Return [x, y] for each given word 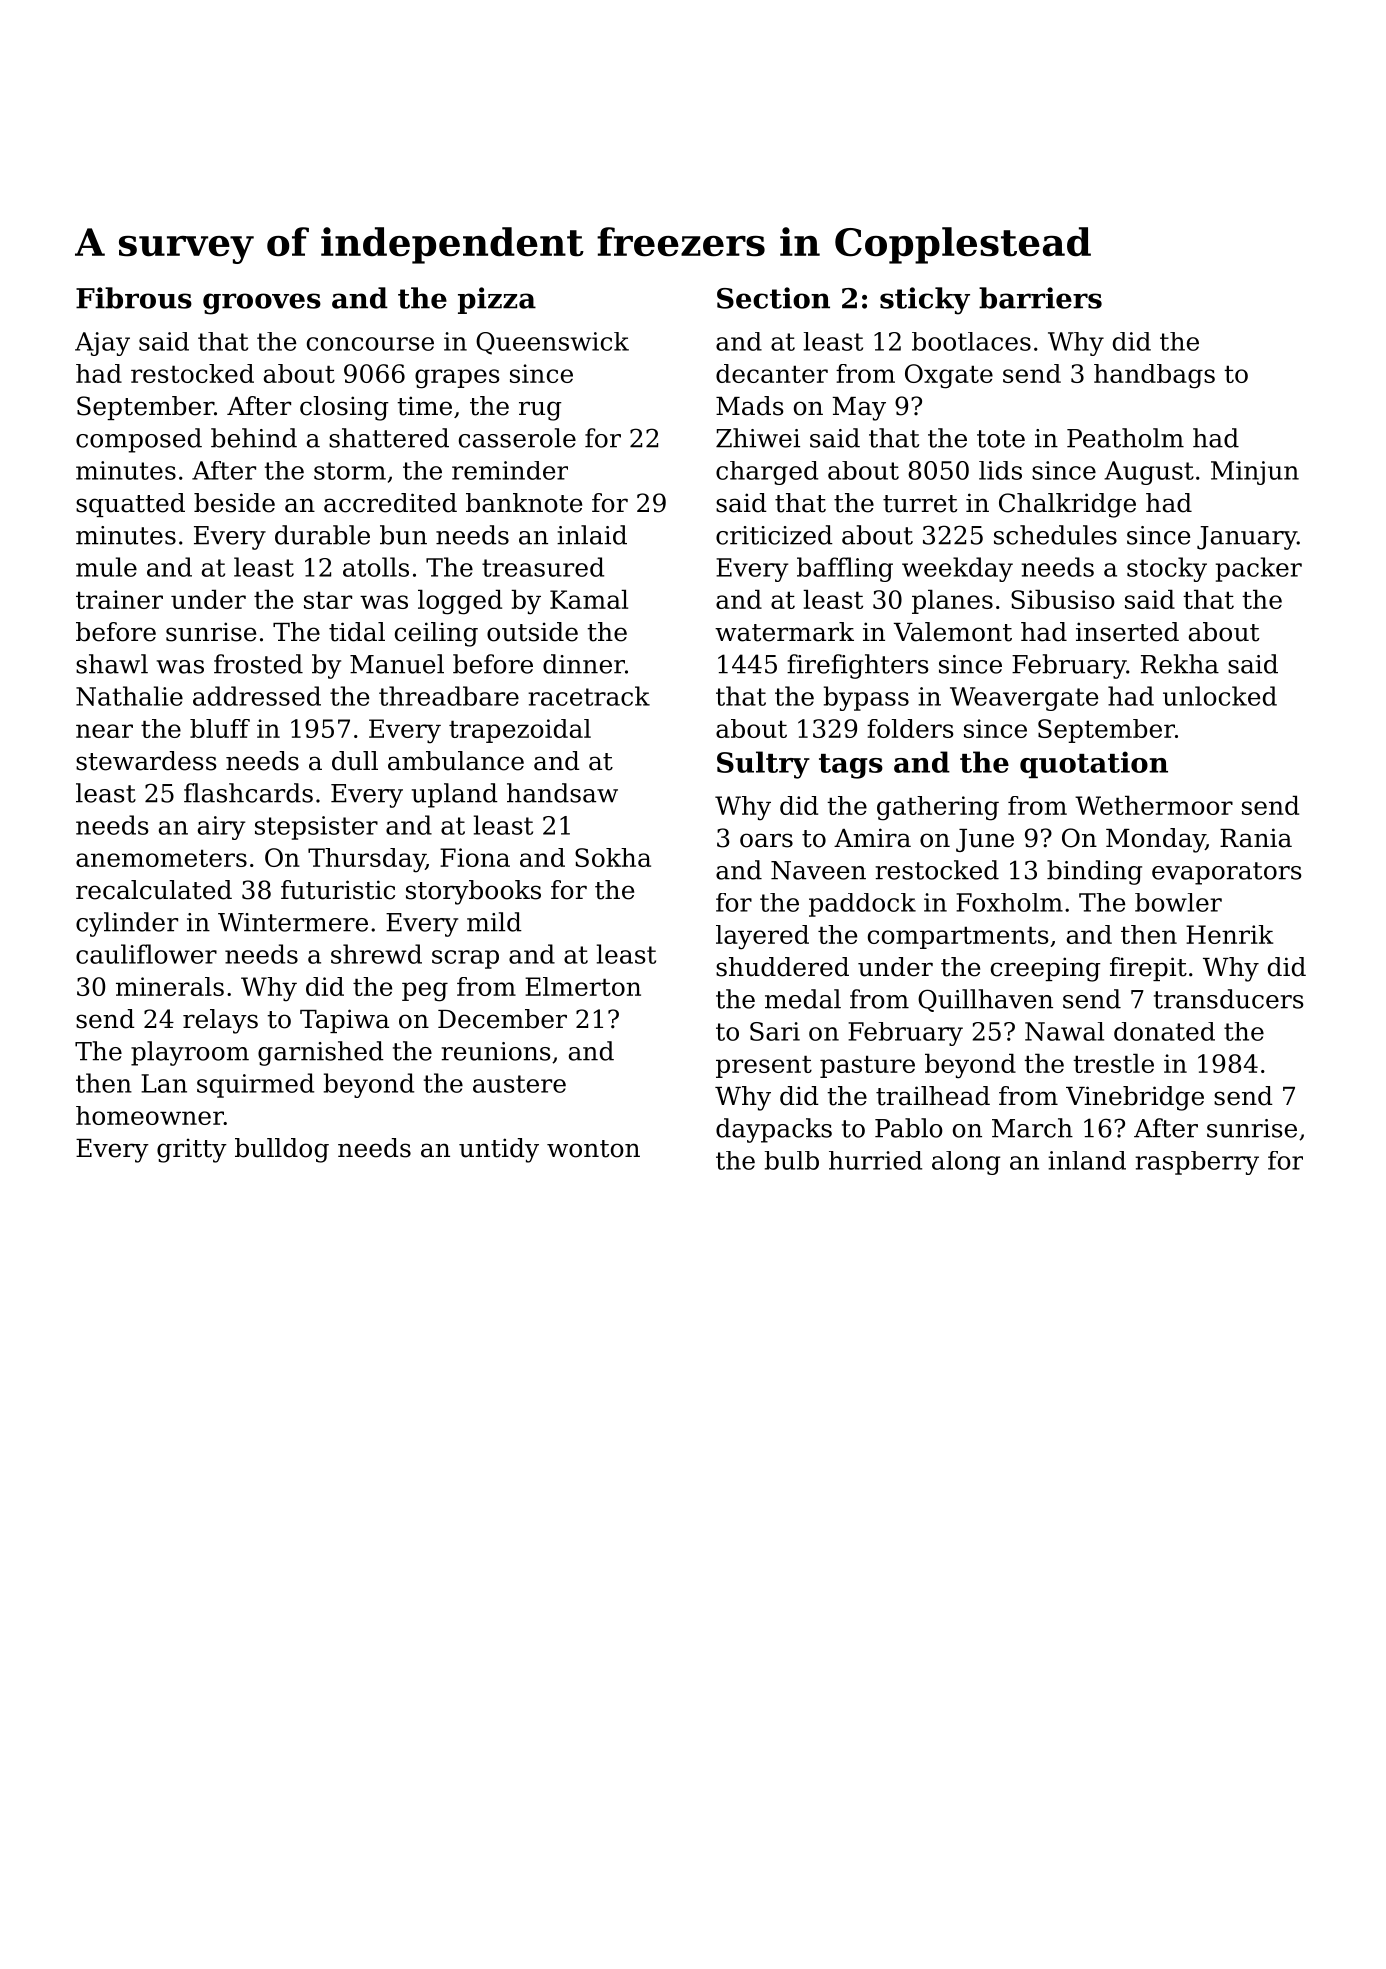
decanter [772, 373]
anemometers [161, 858]
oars [766, 840]
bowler [1178, 902]
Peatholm [1125, 438]
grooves [262, 304]
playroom [190, 1053]
